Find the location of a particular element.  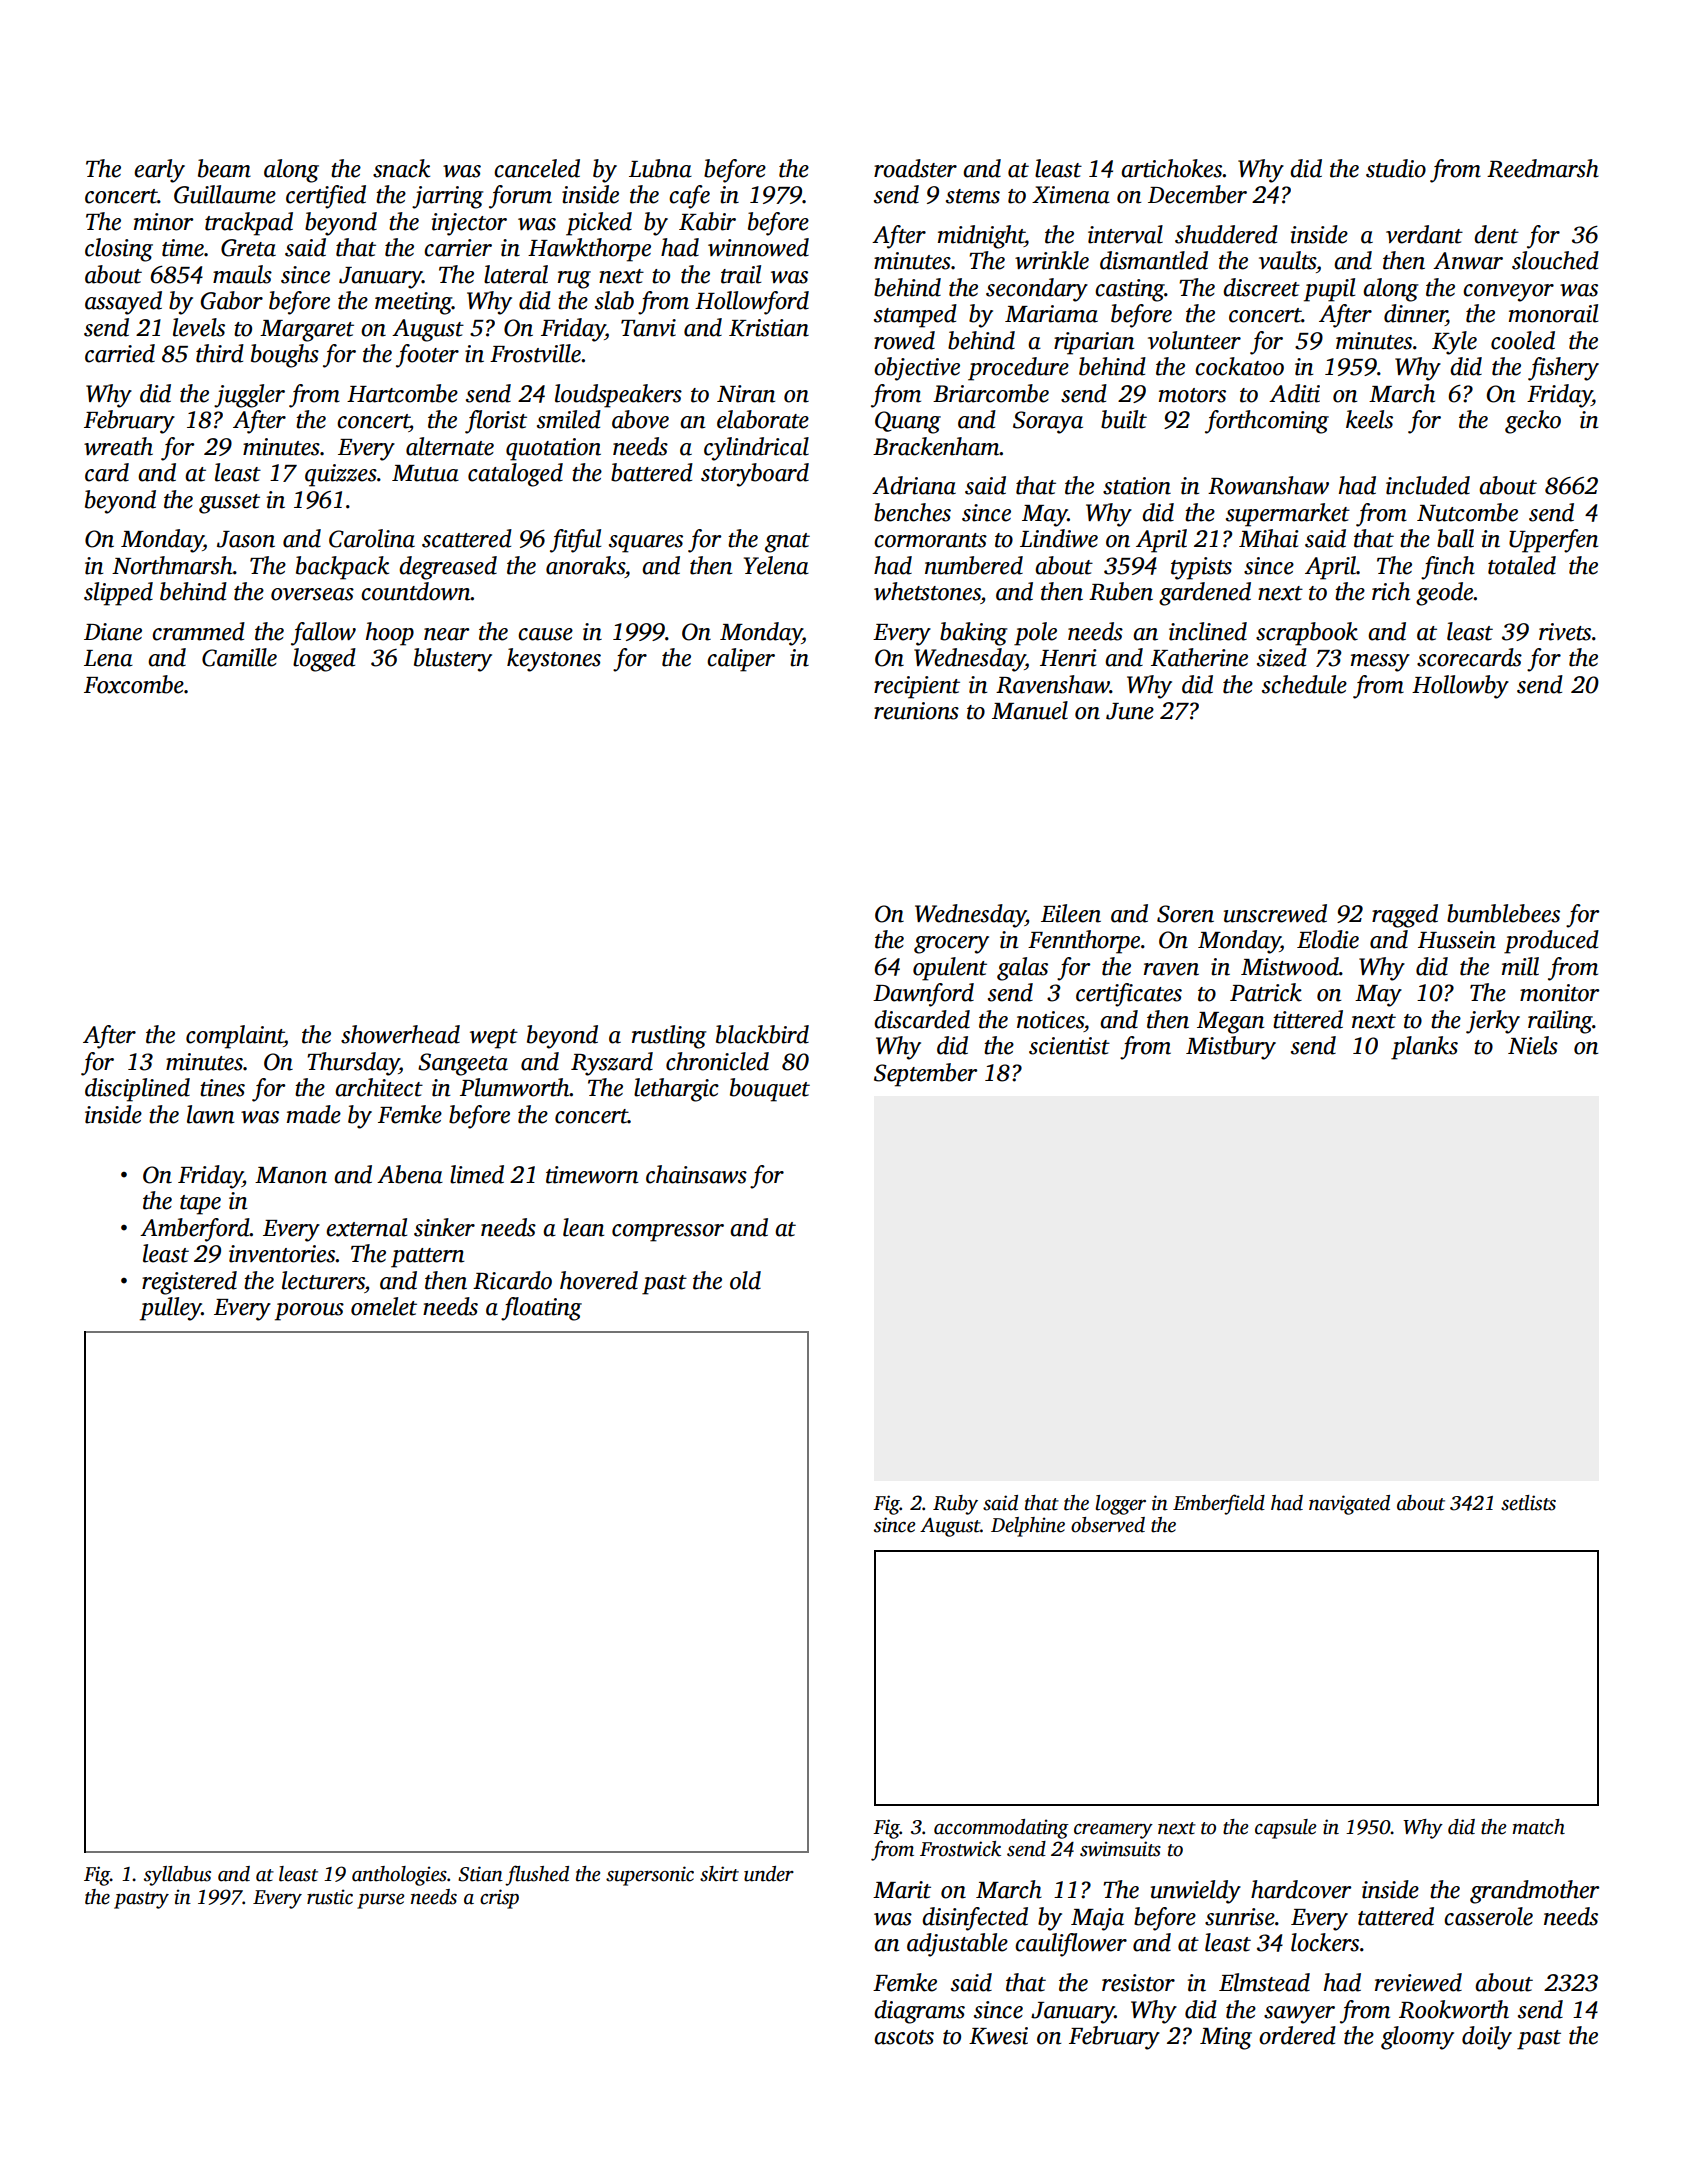

showerhead is located at coordinates (400, 1034).
